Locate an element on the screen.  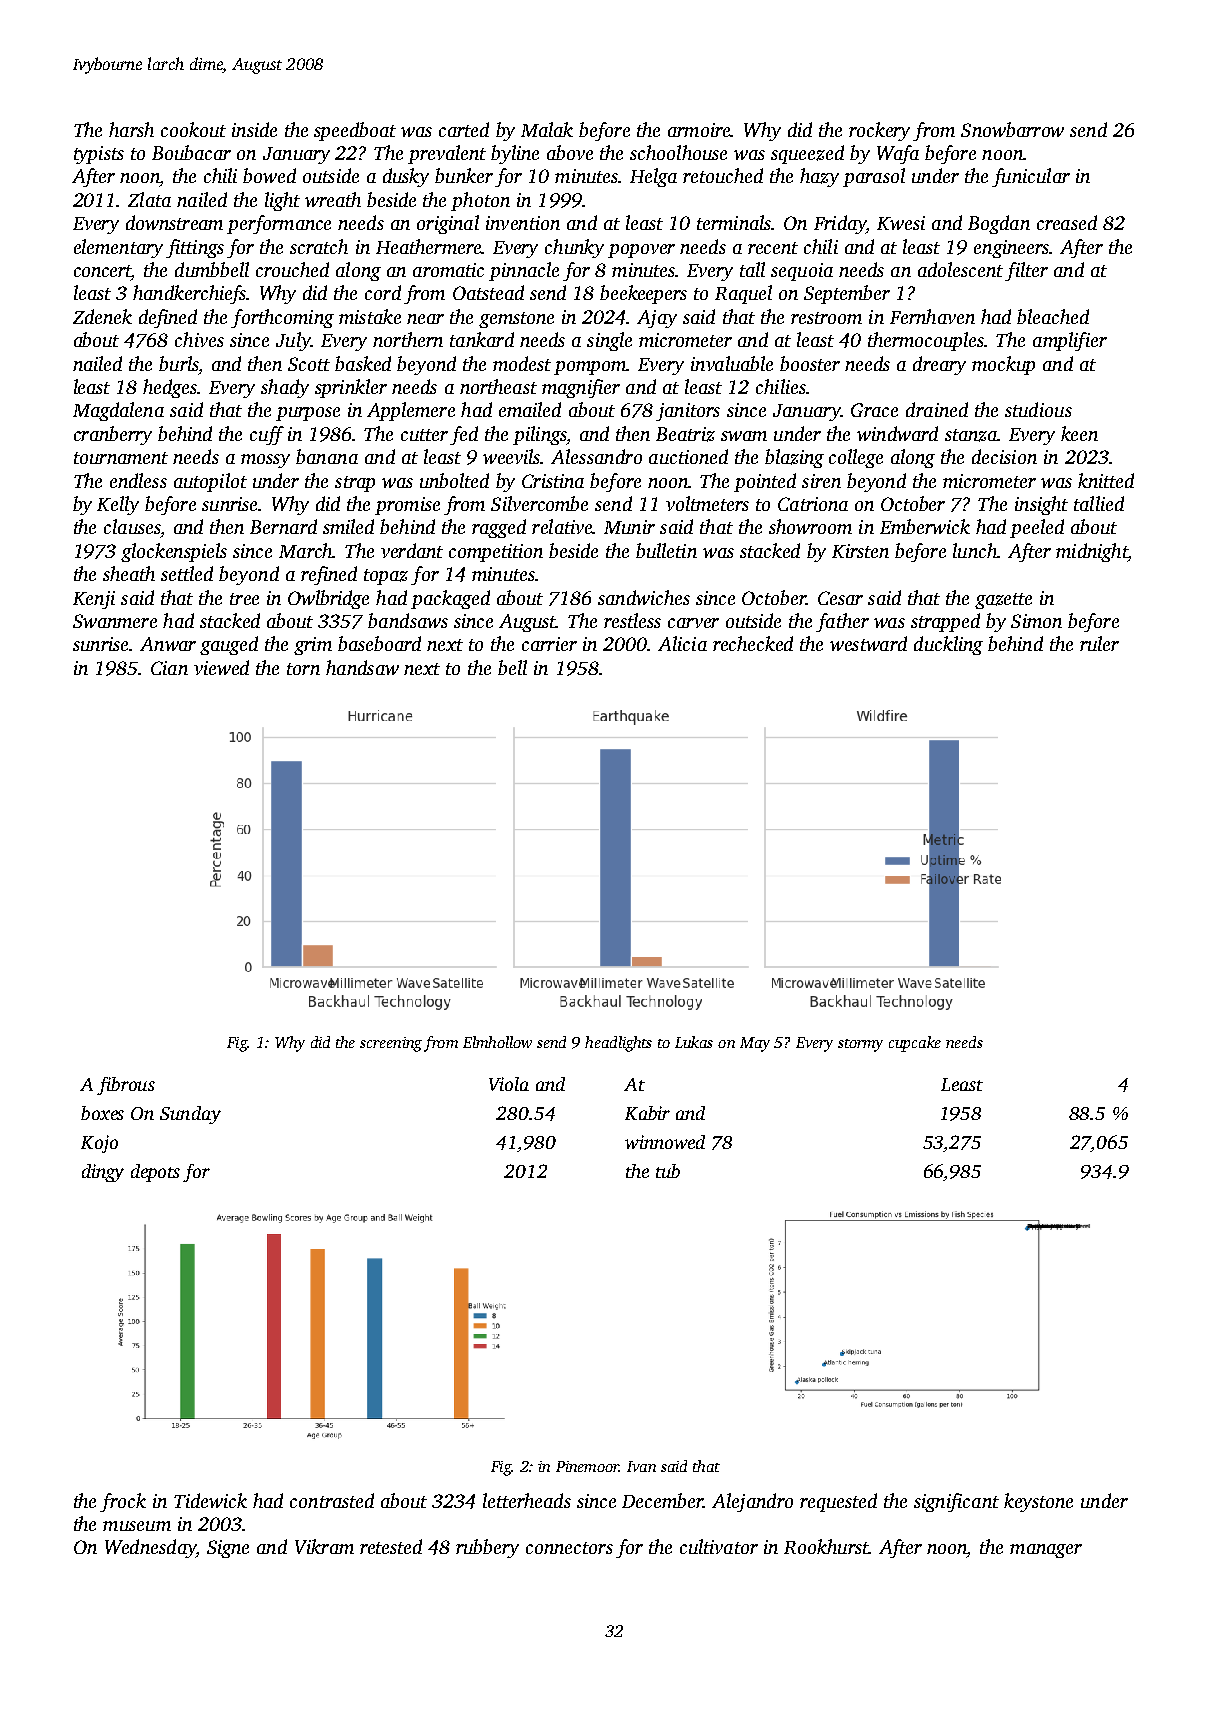
creased is located at coordinates (1067, 222).
